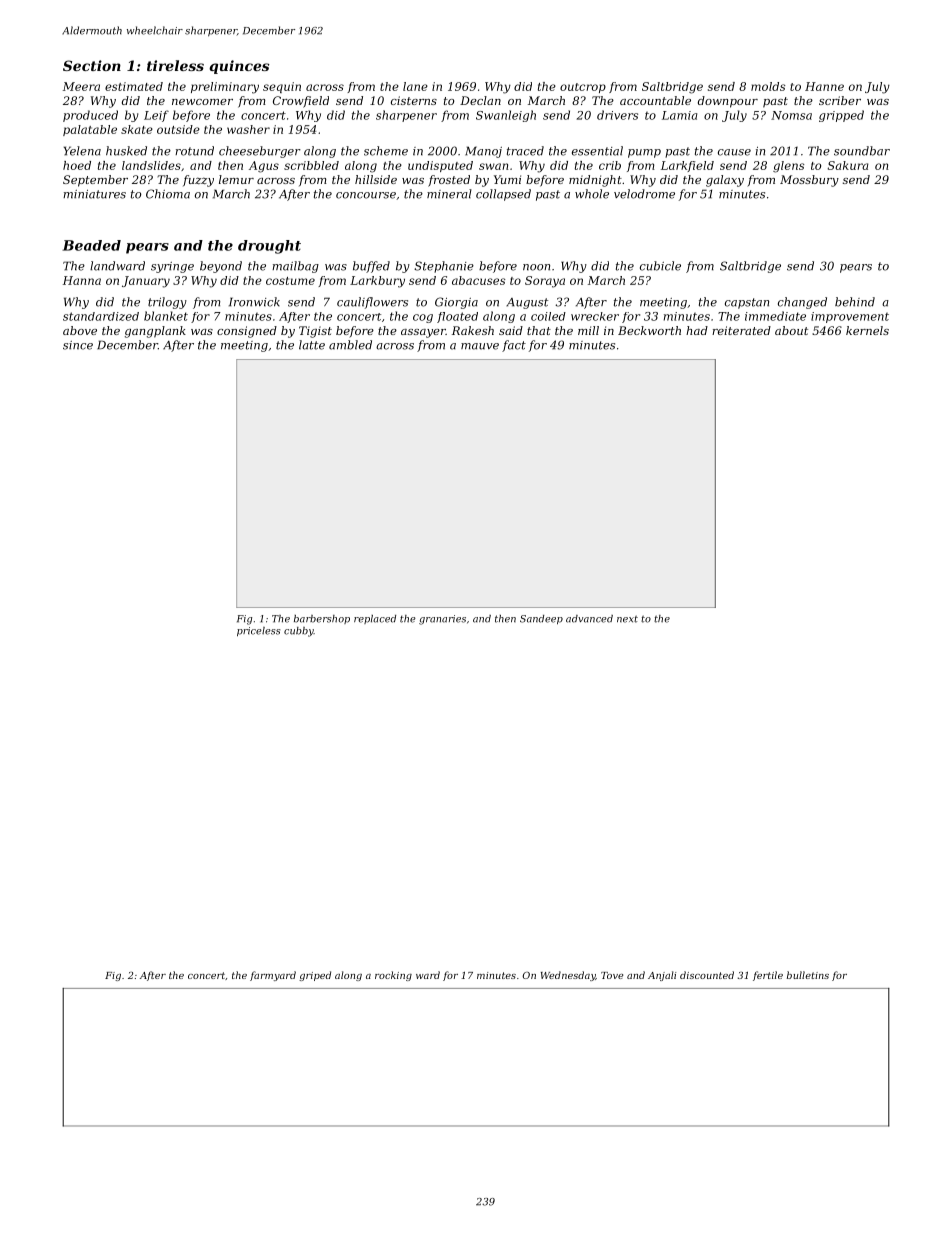 The image size is (952, 1233). I want to click on reiterated, so click(741, 330).
